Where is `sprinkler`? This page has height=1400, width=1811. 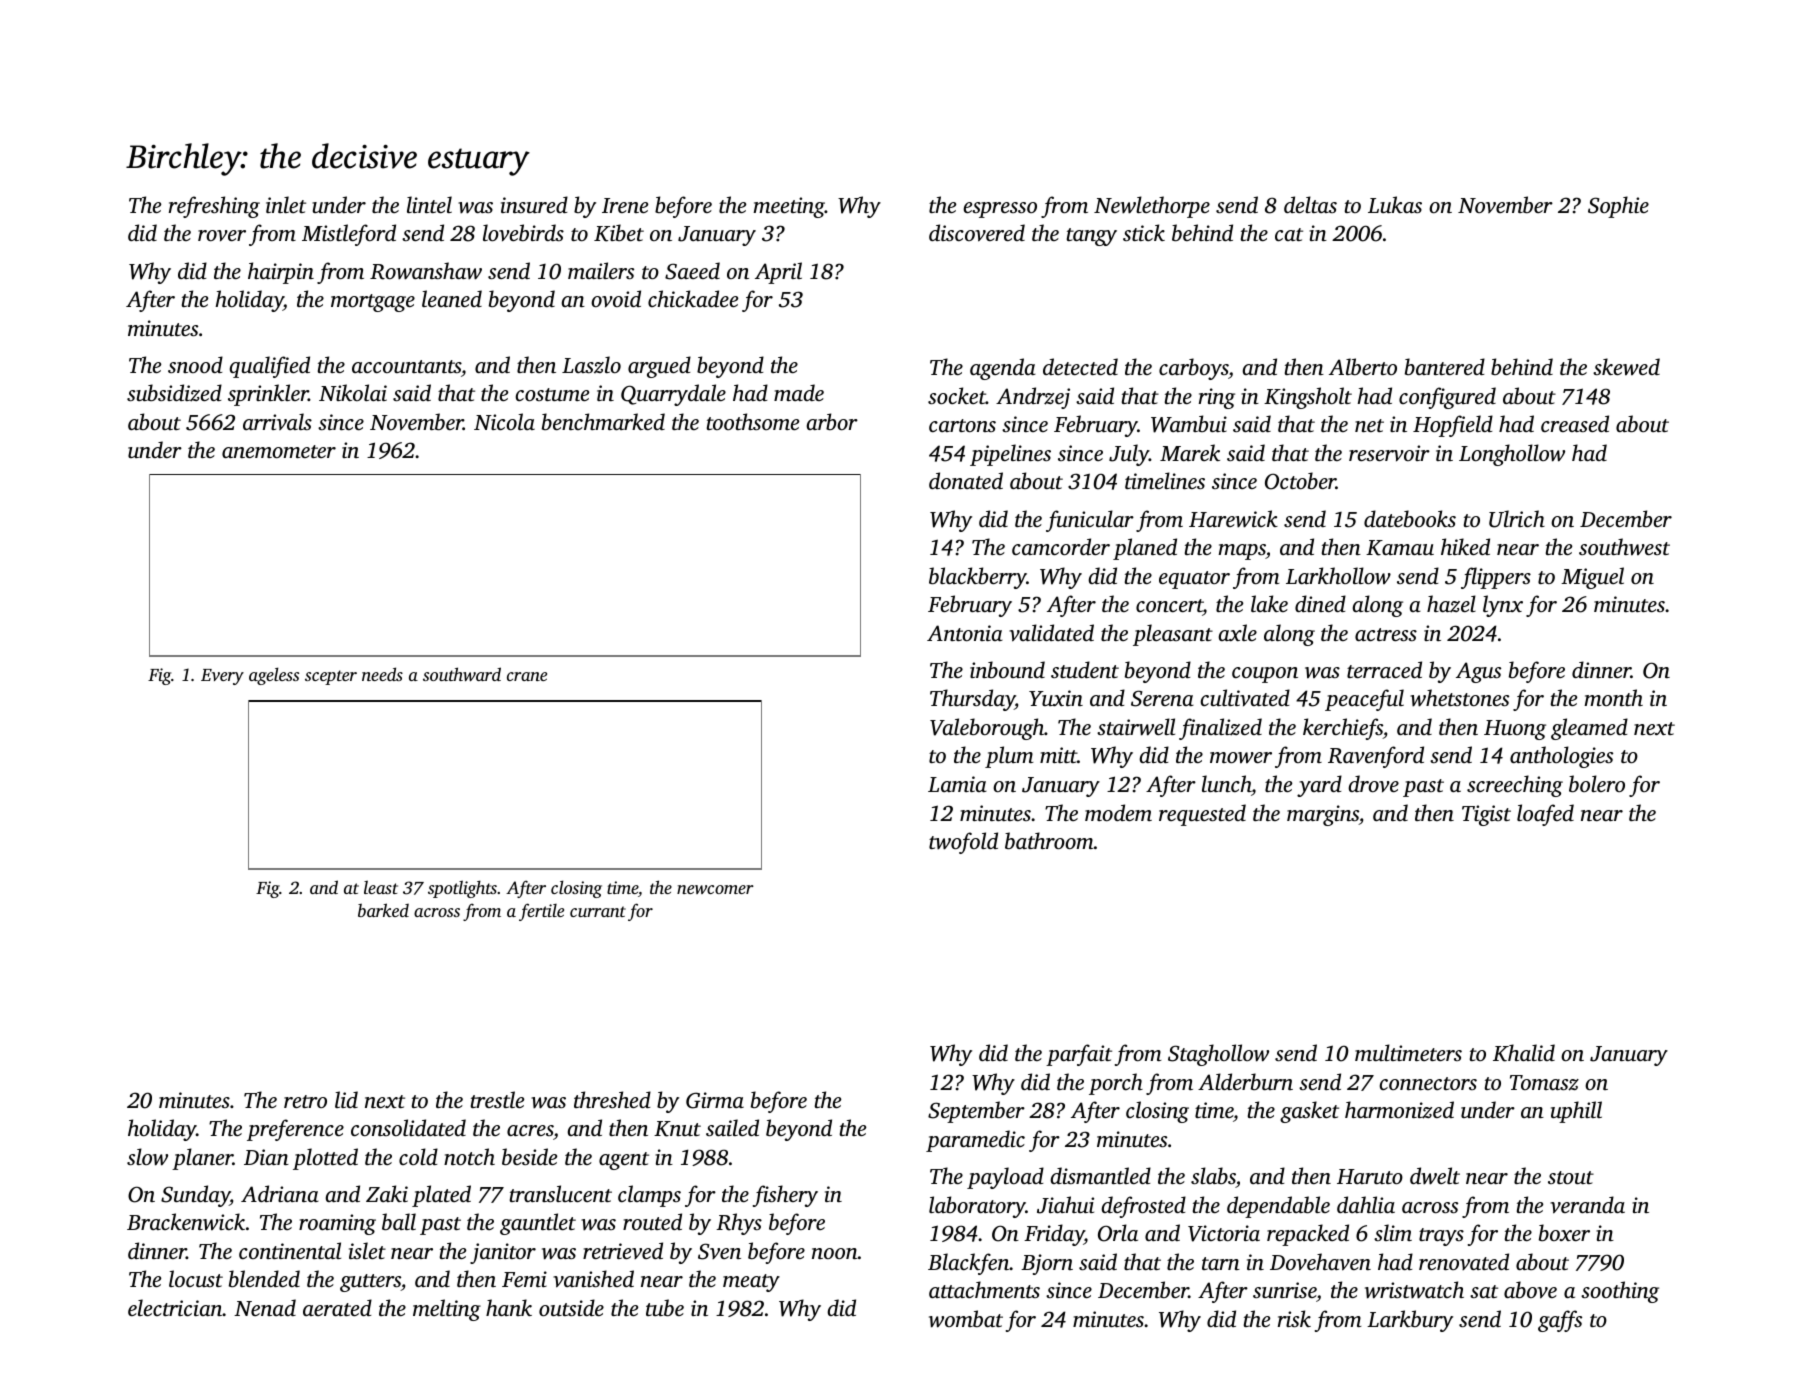 sprinkler is located at coordinates (268, 395).
